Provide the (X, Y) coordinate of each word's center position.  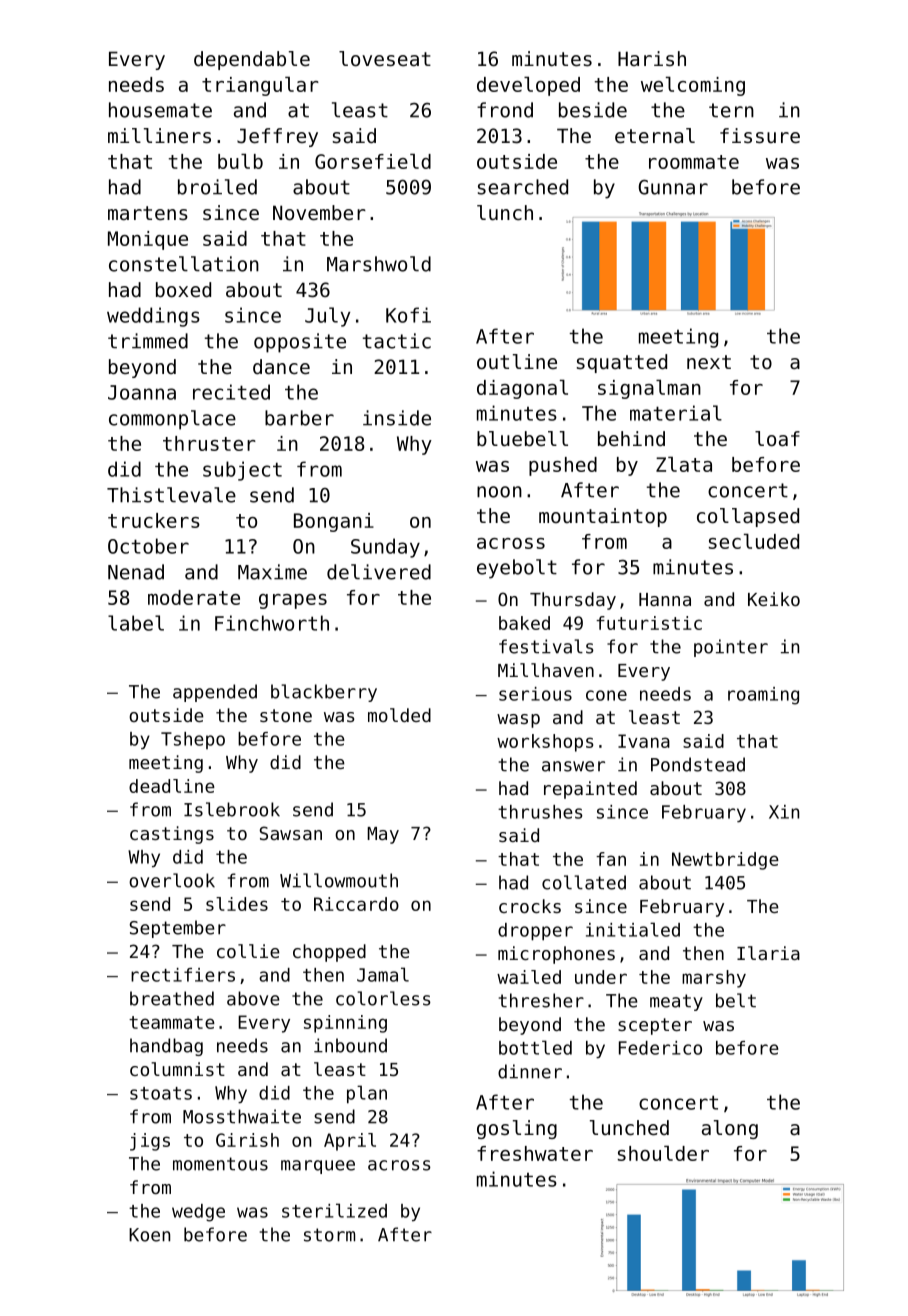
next (709, 362)
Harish (652, 58)
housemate (160, 110)
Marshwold (379, 264)
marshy (714, 979)
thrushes (540, 812)
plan (367, 1094)
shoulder (663, 1153)
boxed (183, 290)
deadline (172, 786)
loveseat (385, 59)
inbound (350, 1045)
